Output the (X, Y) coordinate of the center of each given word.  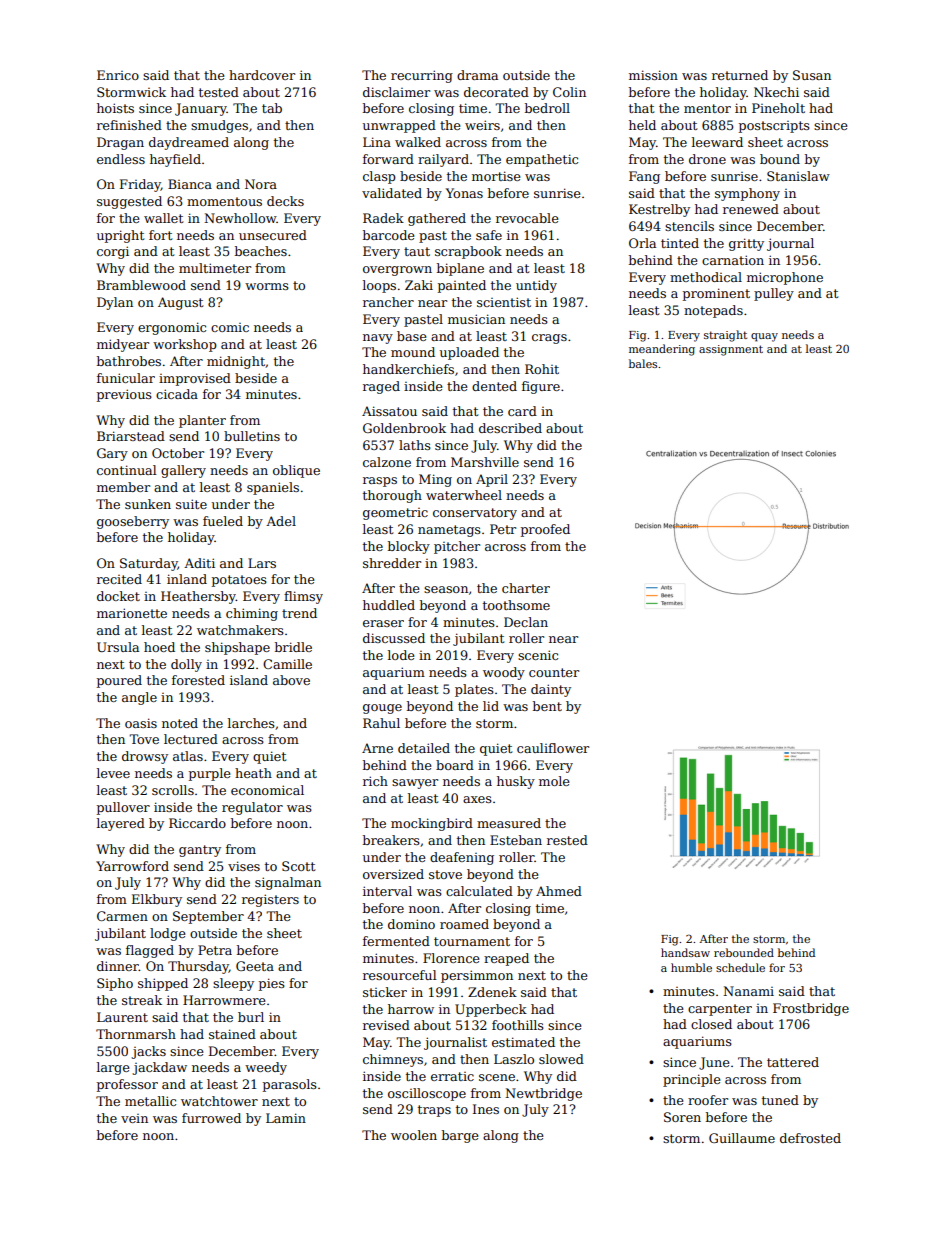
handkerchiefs (408, 369)
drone (707, 159)
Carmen (122, 916)
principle (692, 1080)
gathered (437, 219)
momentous (224, 201)
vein (134, 1118)
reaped (506, 959)
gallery (183, 471)
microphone (785, 278)
